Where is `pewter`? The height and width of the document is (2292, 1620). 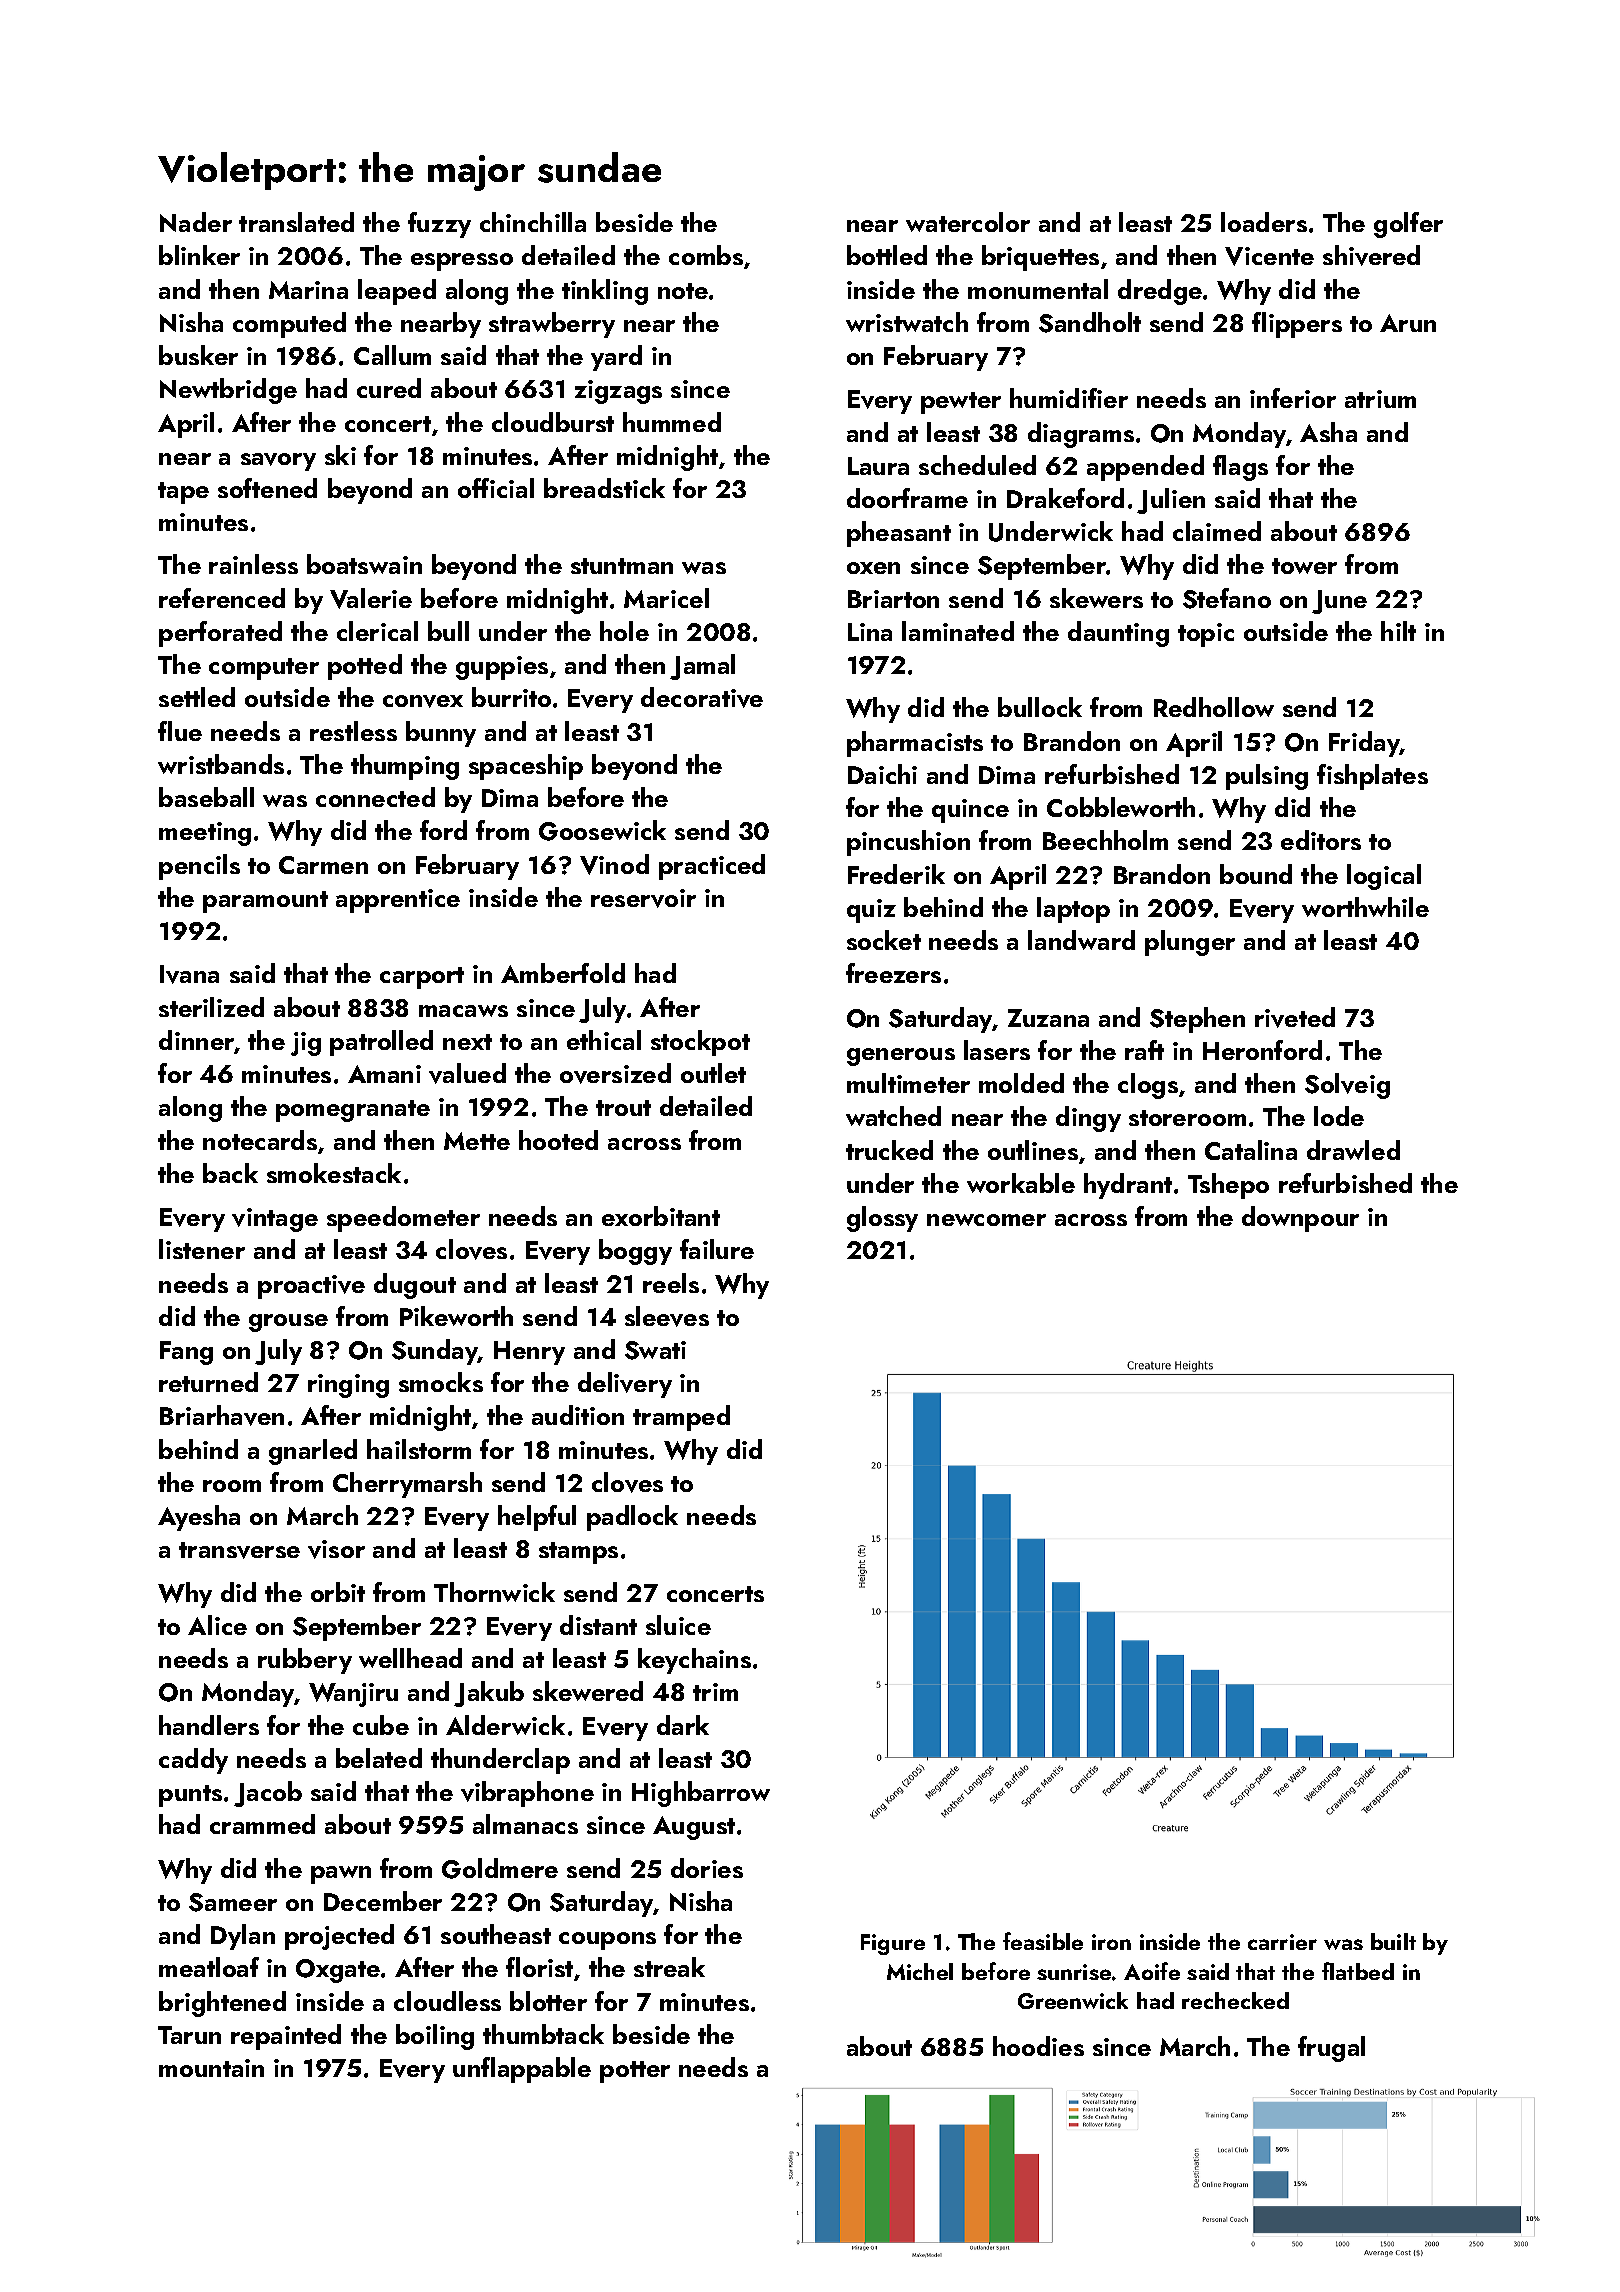
pewter is located at coordinates (961, 403).
